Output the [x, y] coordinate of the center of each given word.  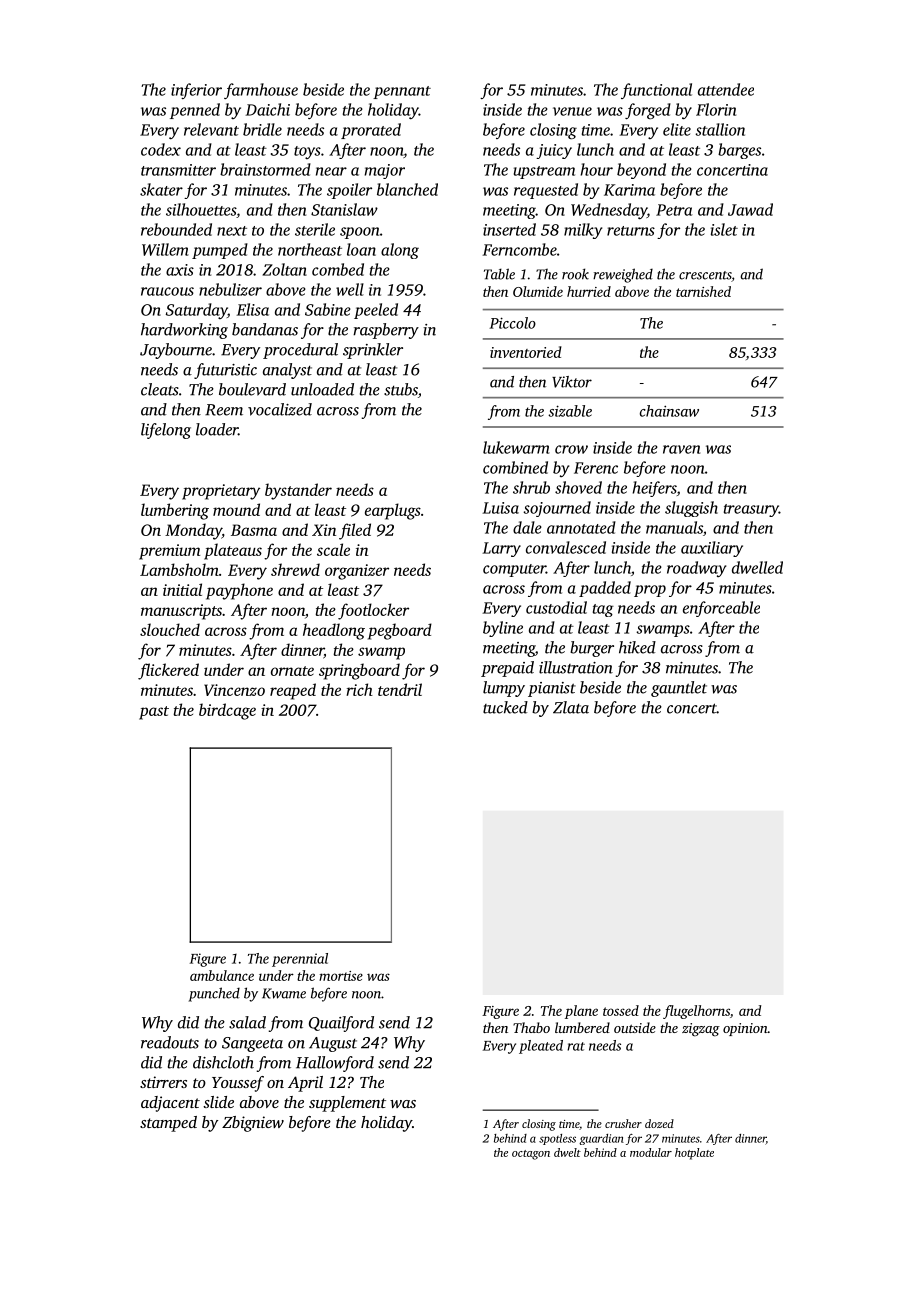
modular [651, 1152]
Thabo [531, 1027]
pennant [402, 92]
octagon [531, 1155]
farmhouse [261, 91]
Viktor [572, 382]
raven [681, 449]
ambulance [222, 975]
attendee [726, 89]
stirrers [163, 1082]
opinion [745, 1029]
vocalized [280, 409]
